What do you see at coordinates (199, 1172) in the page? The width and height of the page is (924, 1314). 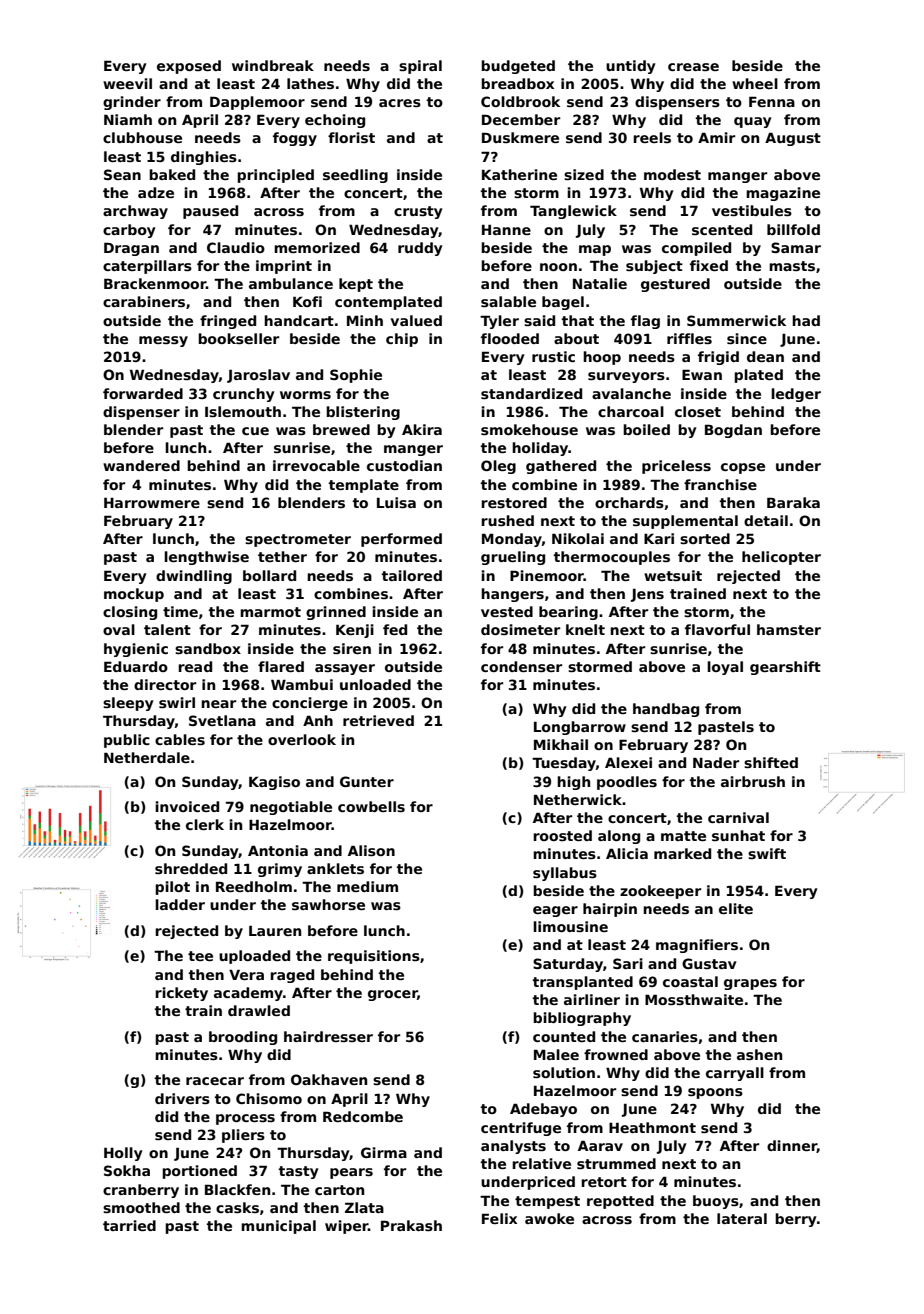 I see `portioned` at bounding box center [199, 1172].
